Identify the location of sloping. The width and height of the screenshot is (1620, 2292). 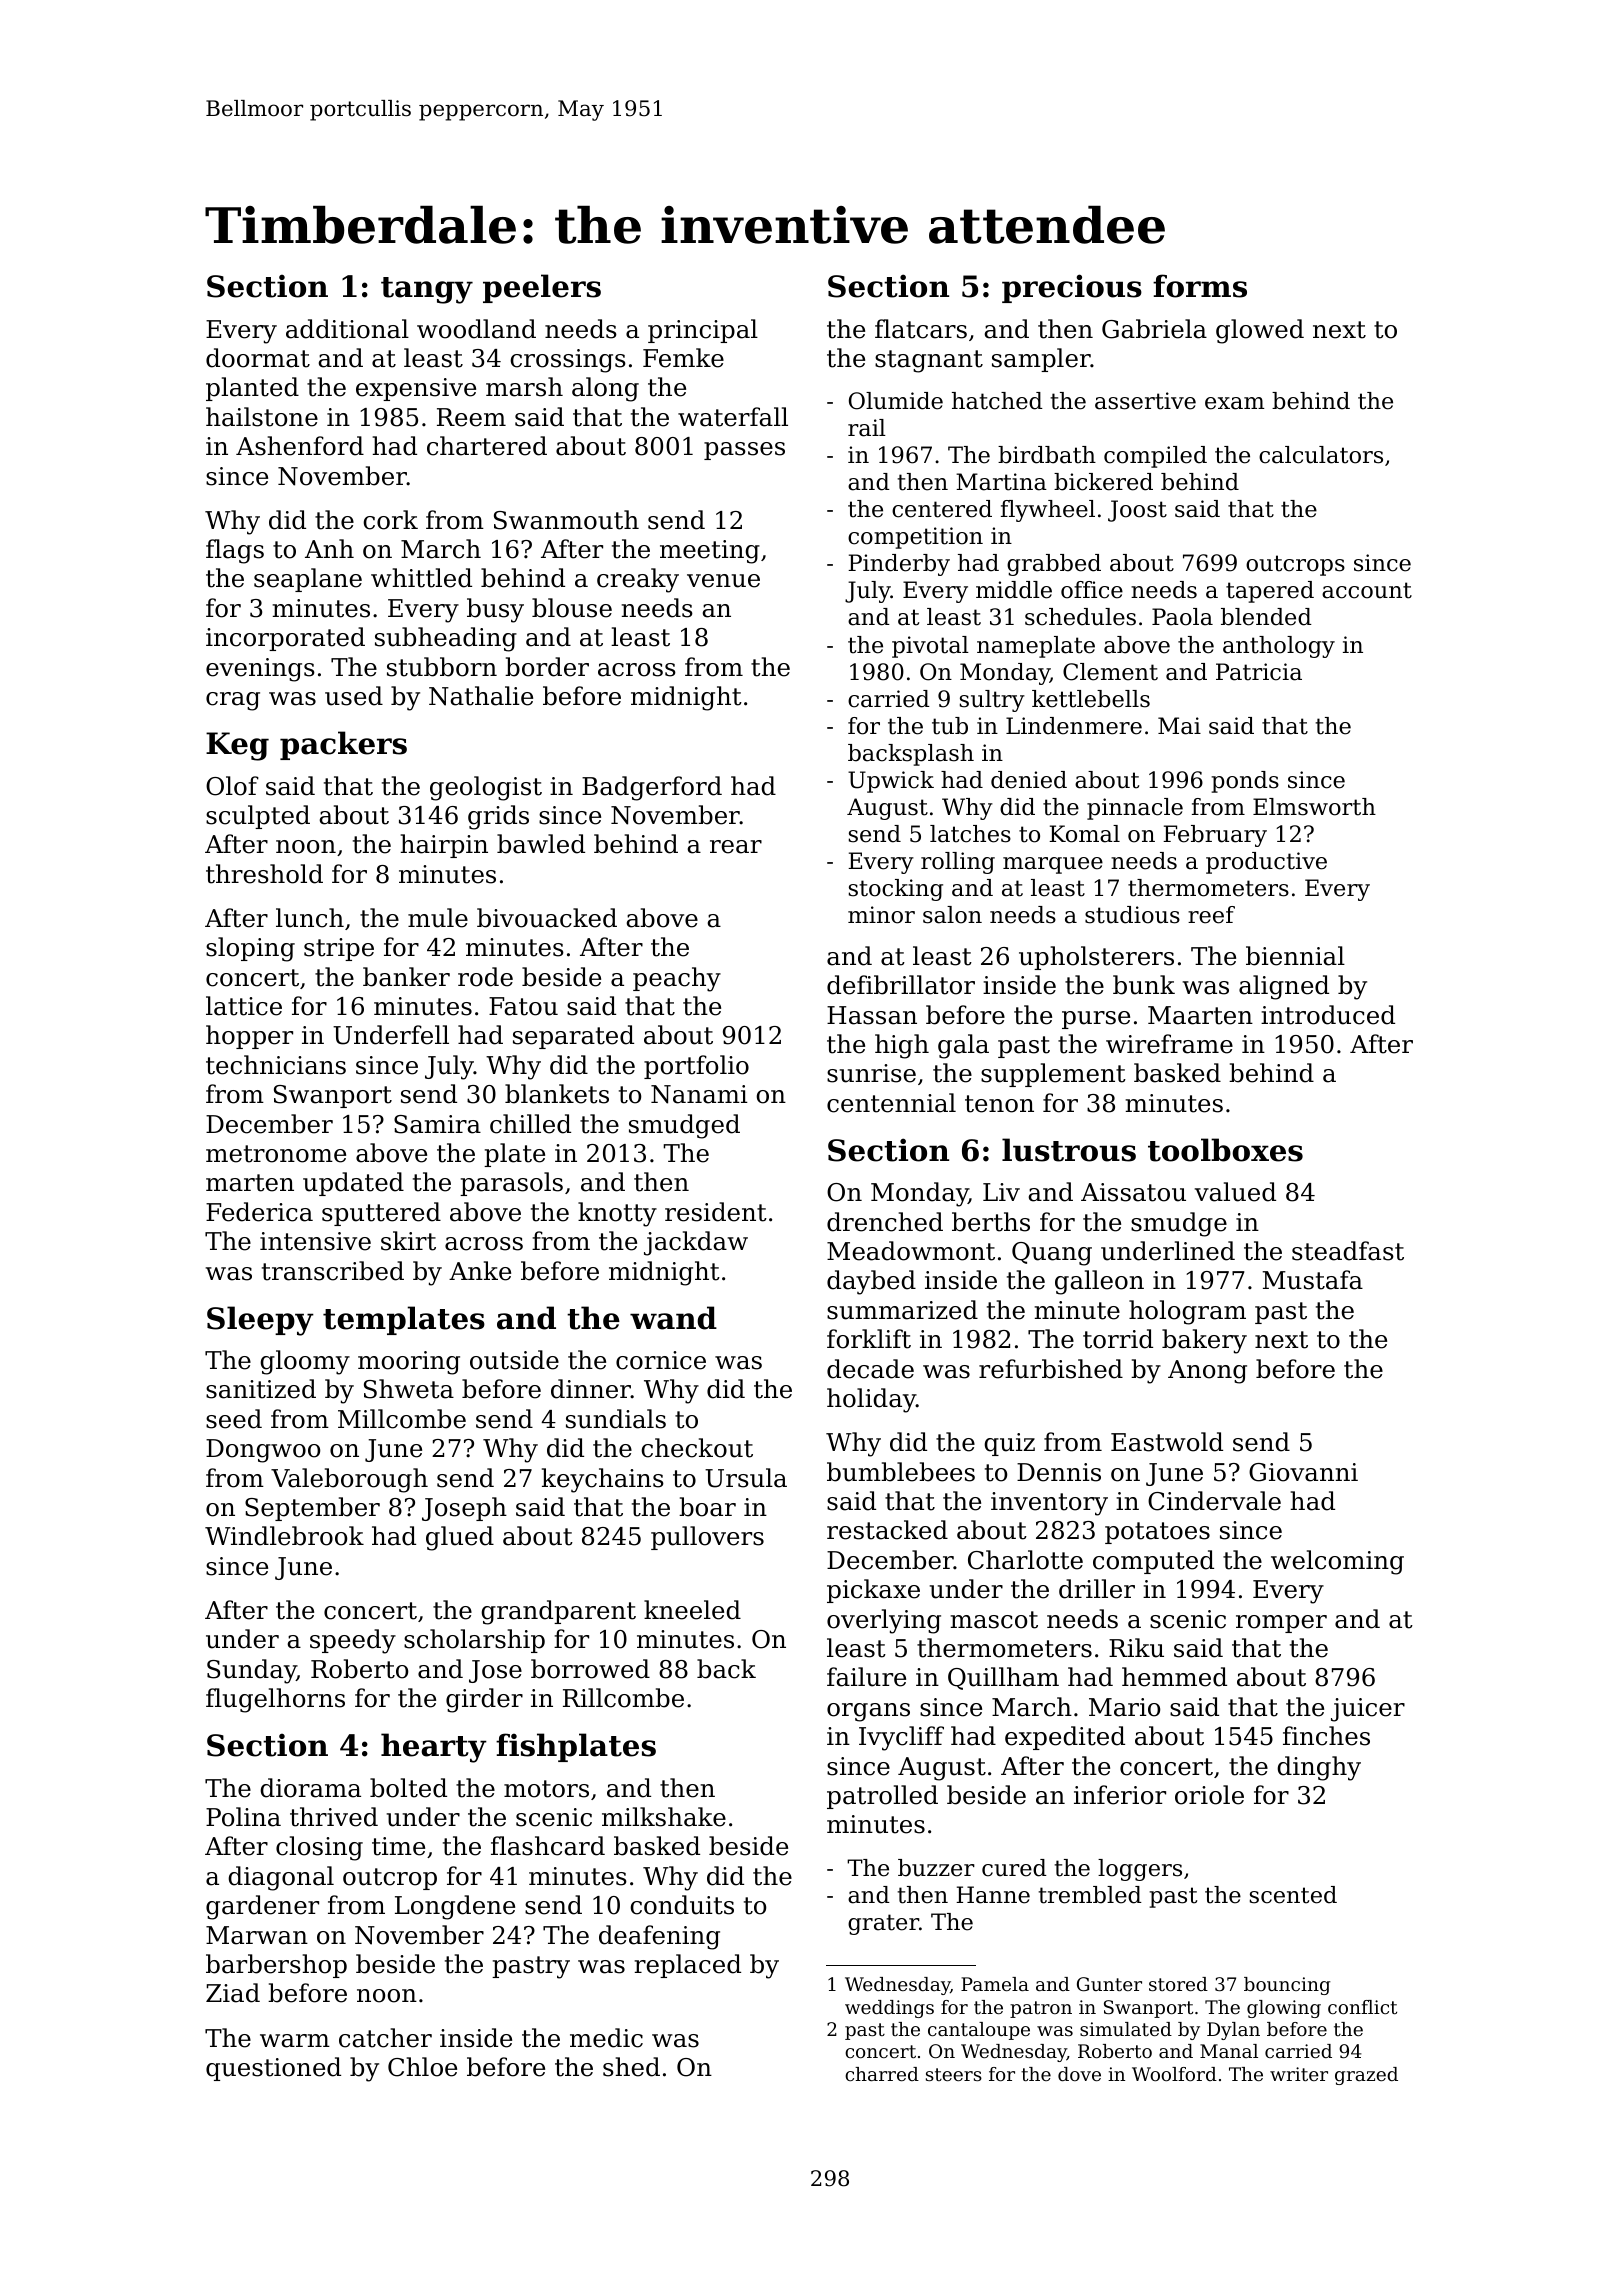
(250, 949).
